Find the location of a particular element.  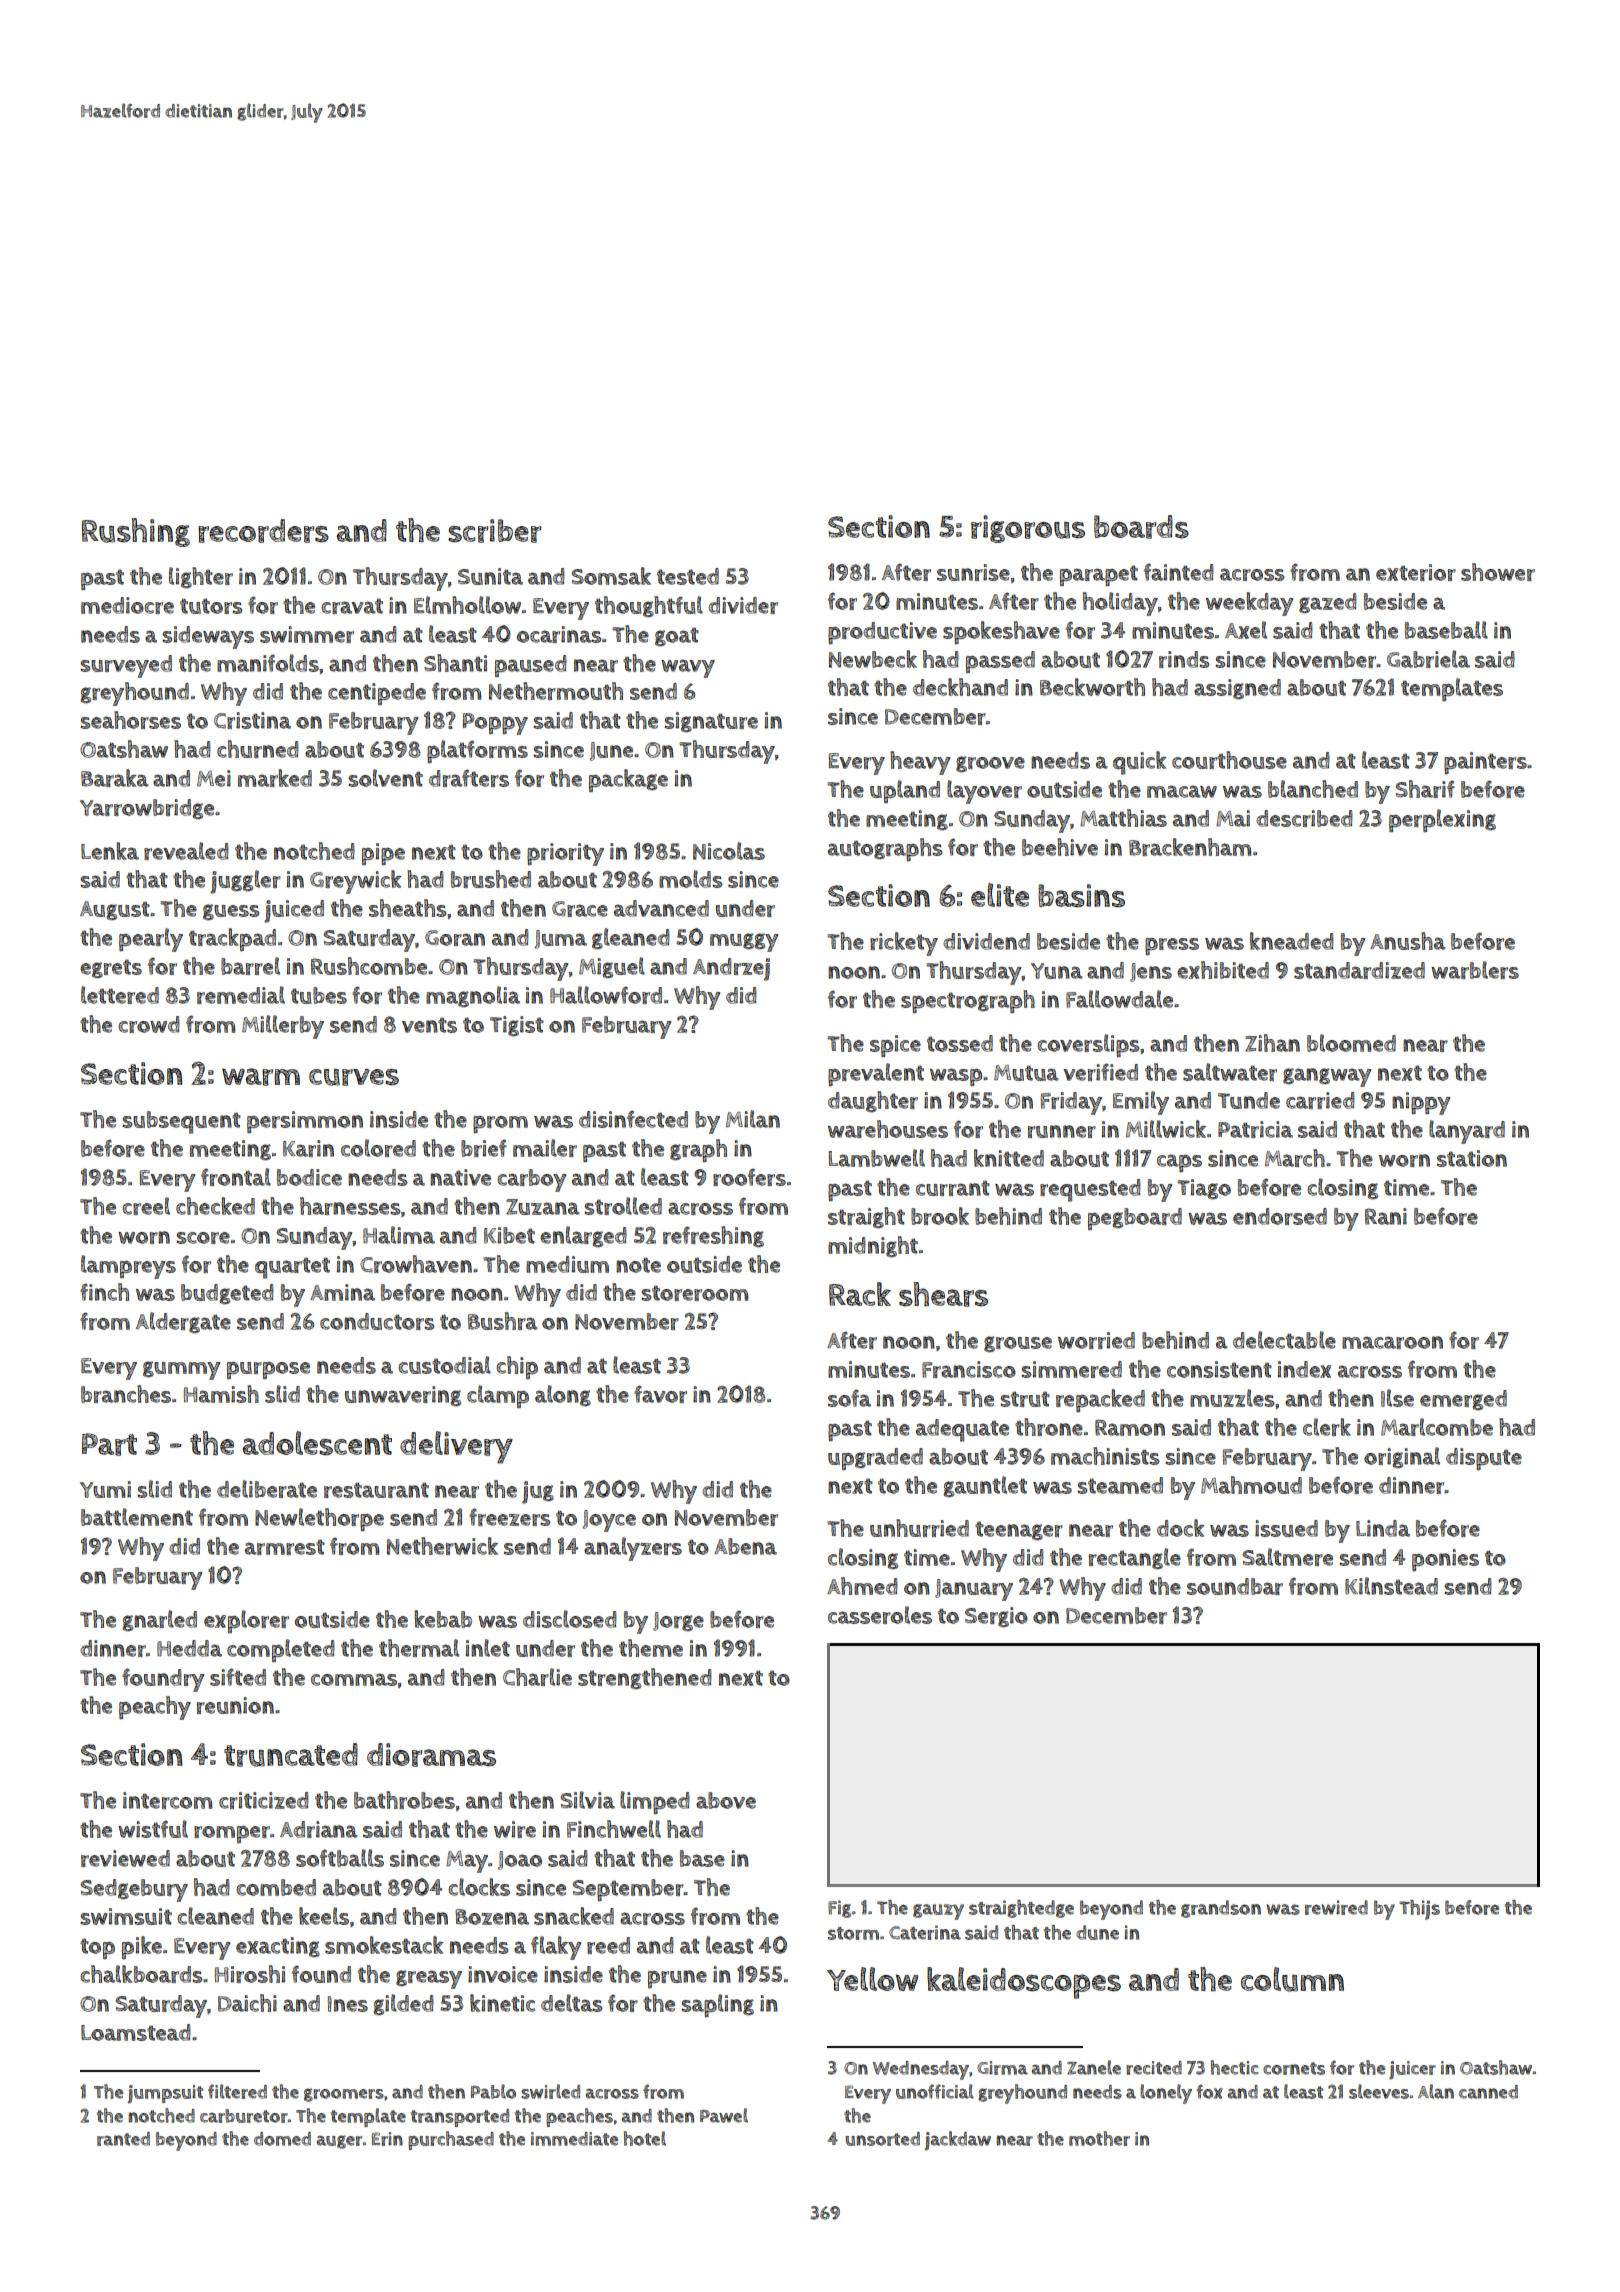

mediocre is located at coordinates (127, 605).
